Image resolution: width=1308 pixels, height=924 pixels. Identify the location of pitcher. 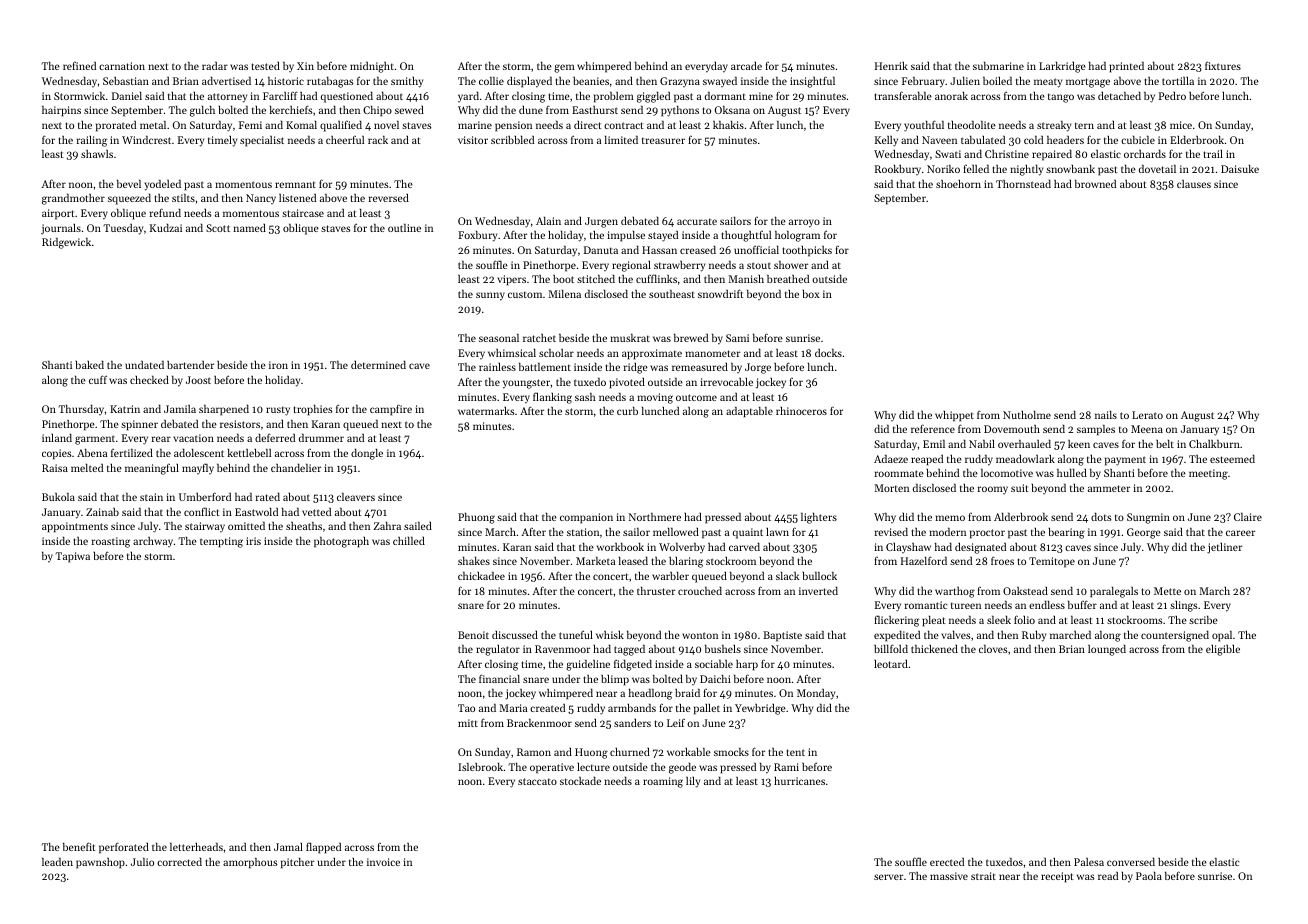
(297, 863).
